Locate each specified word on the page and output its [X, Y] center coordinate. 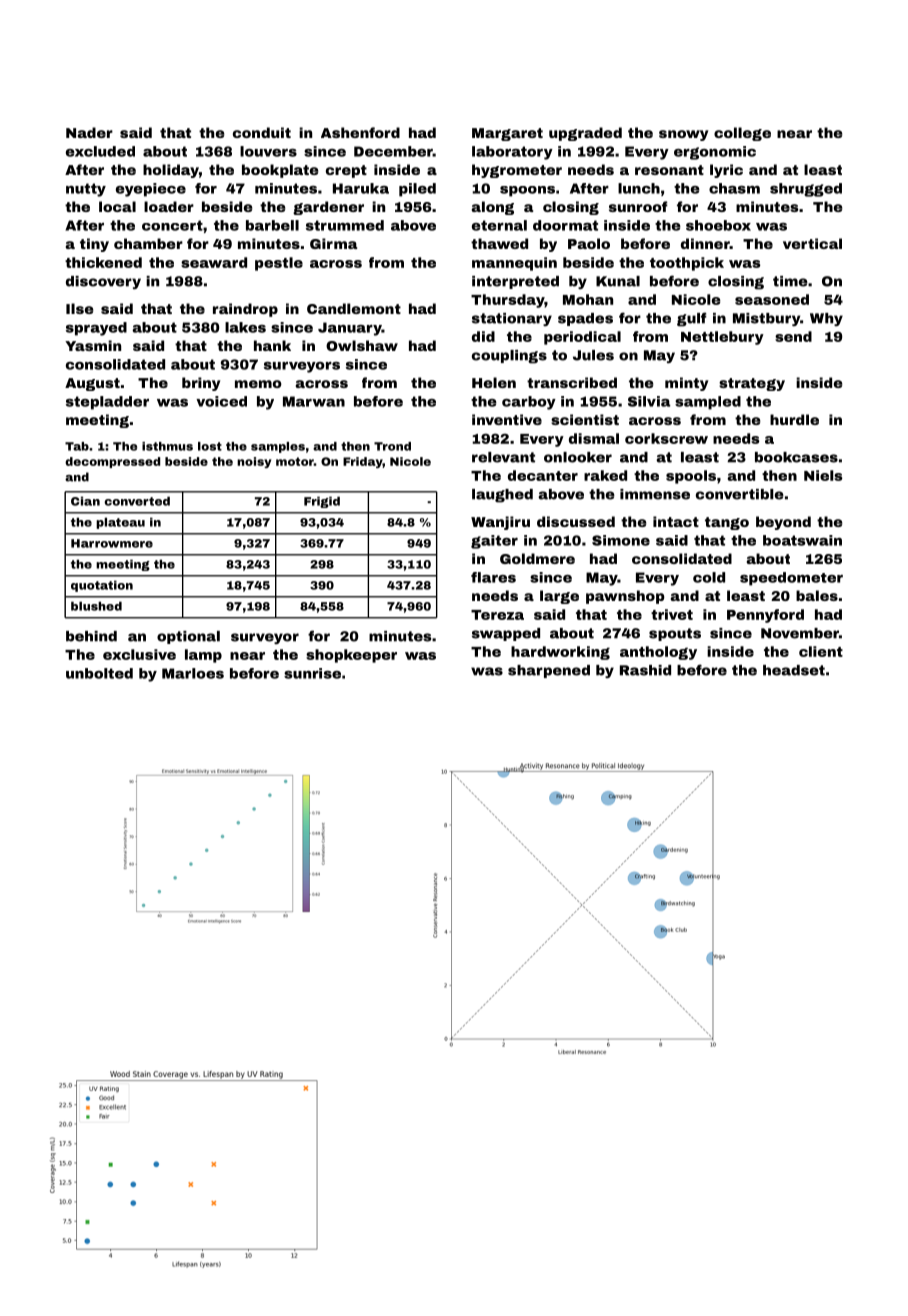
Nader [89, 132]
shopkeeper [351, 656]
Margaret [507, 134]
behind [91, 636]
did [483, 336]
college [742, 134]
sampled [708, 403]
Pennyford [765, 616]
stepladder [107, 403]
